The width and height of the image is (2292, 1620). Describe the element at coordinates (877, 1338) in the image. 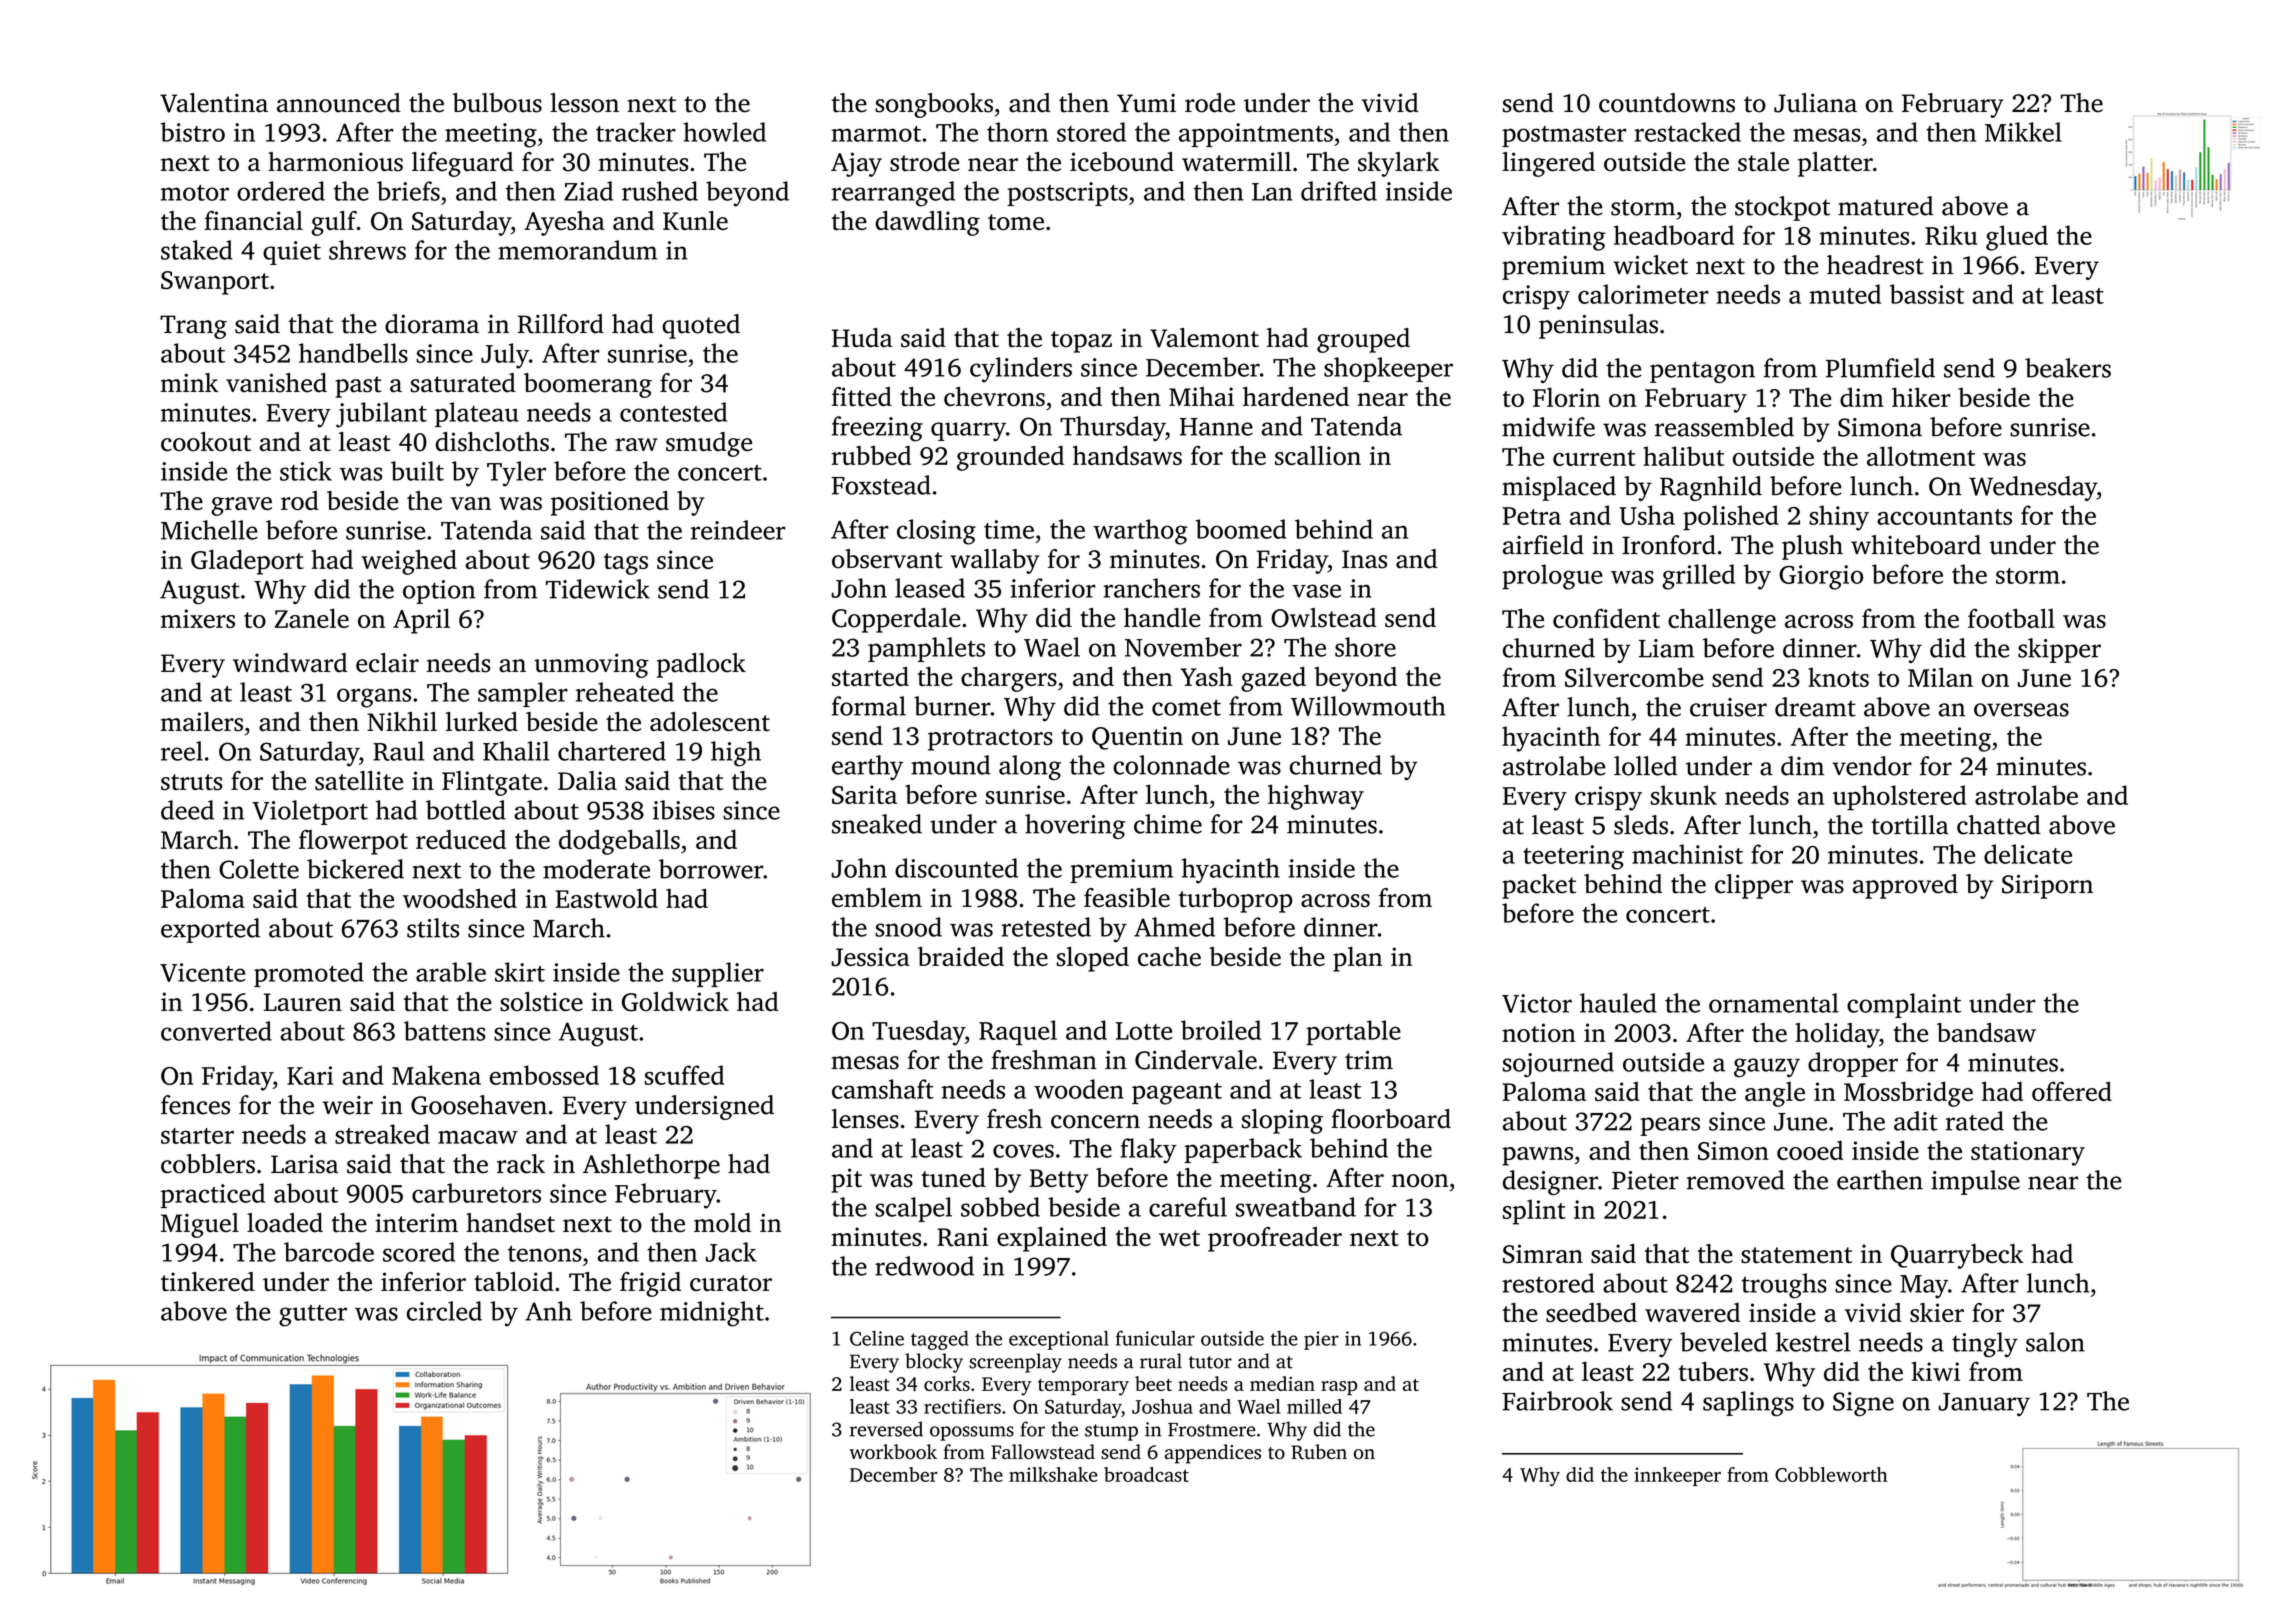

I see `Celine` at that location.
